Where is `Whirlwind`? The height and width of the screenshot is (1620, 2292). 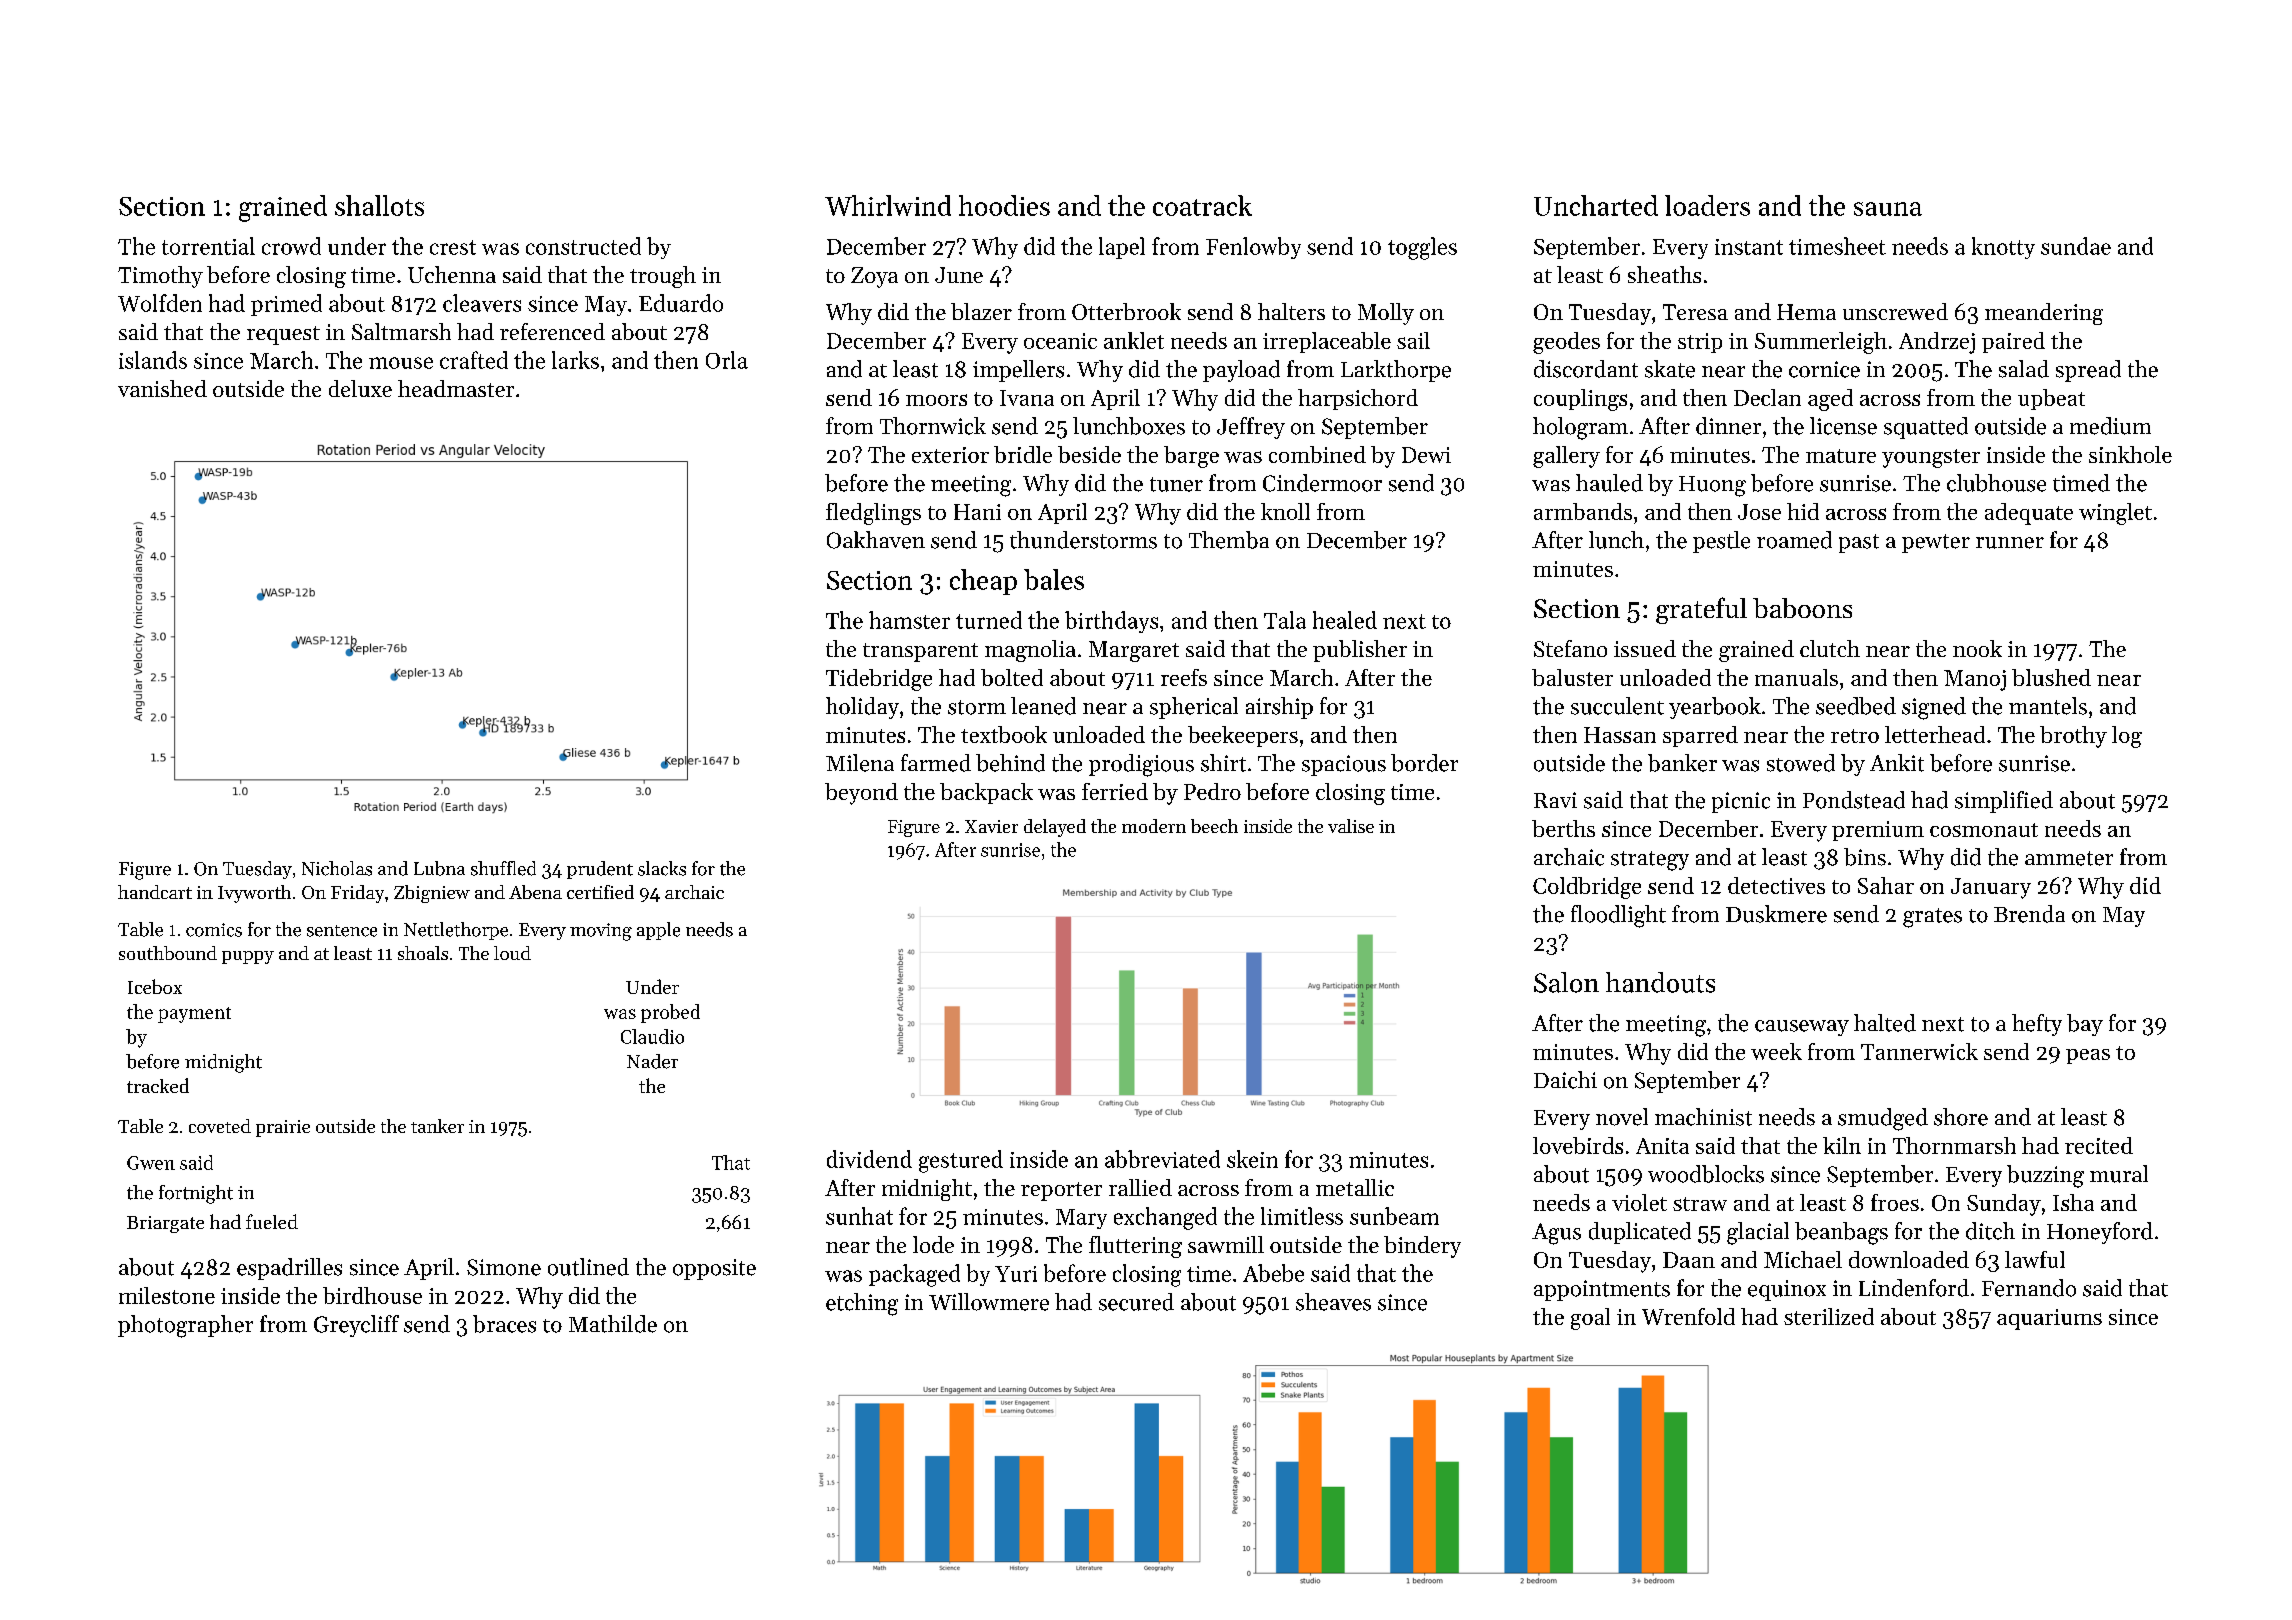 Whirlwind is located at coordinates (888, 205).
